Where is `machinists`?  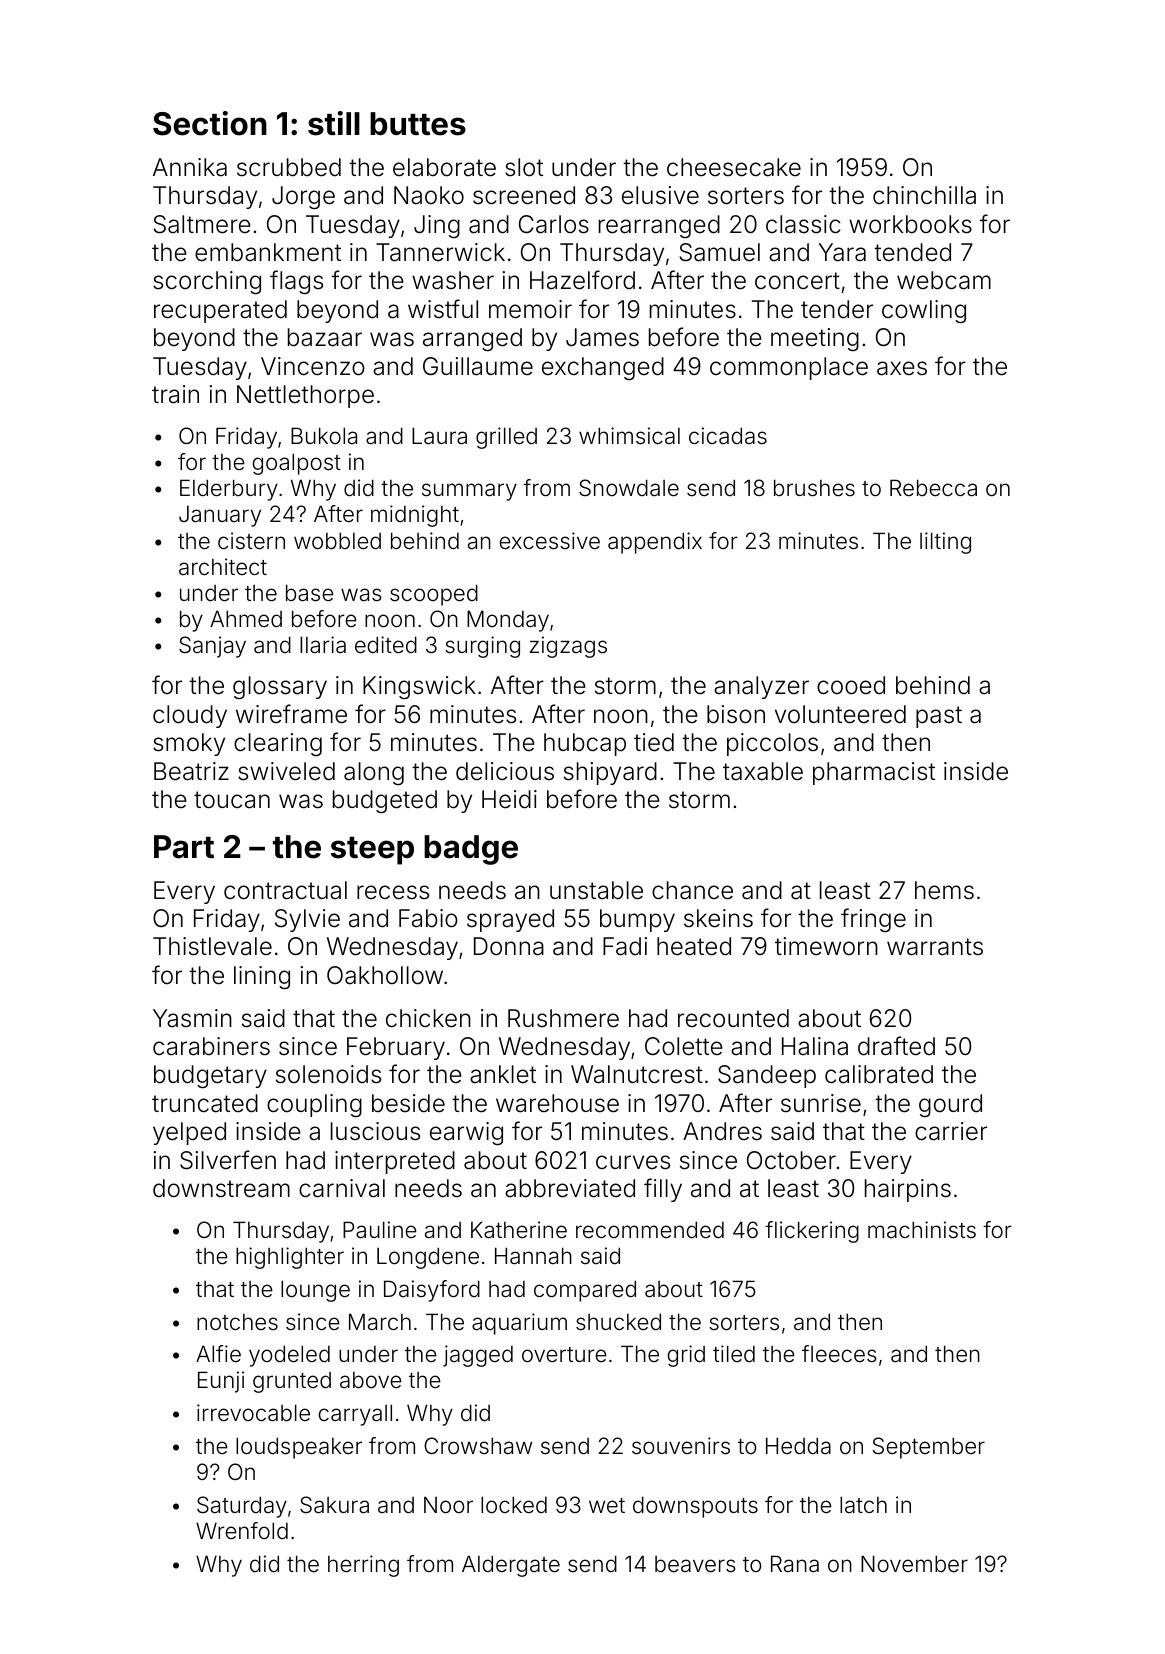
machinists is located at coordinates (922, 1230).
